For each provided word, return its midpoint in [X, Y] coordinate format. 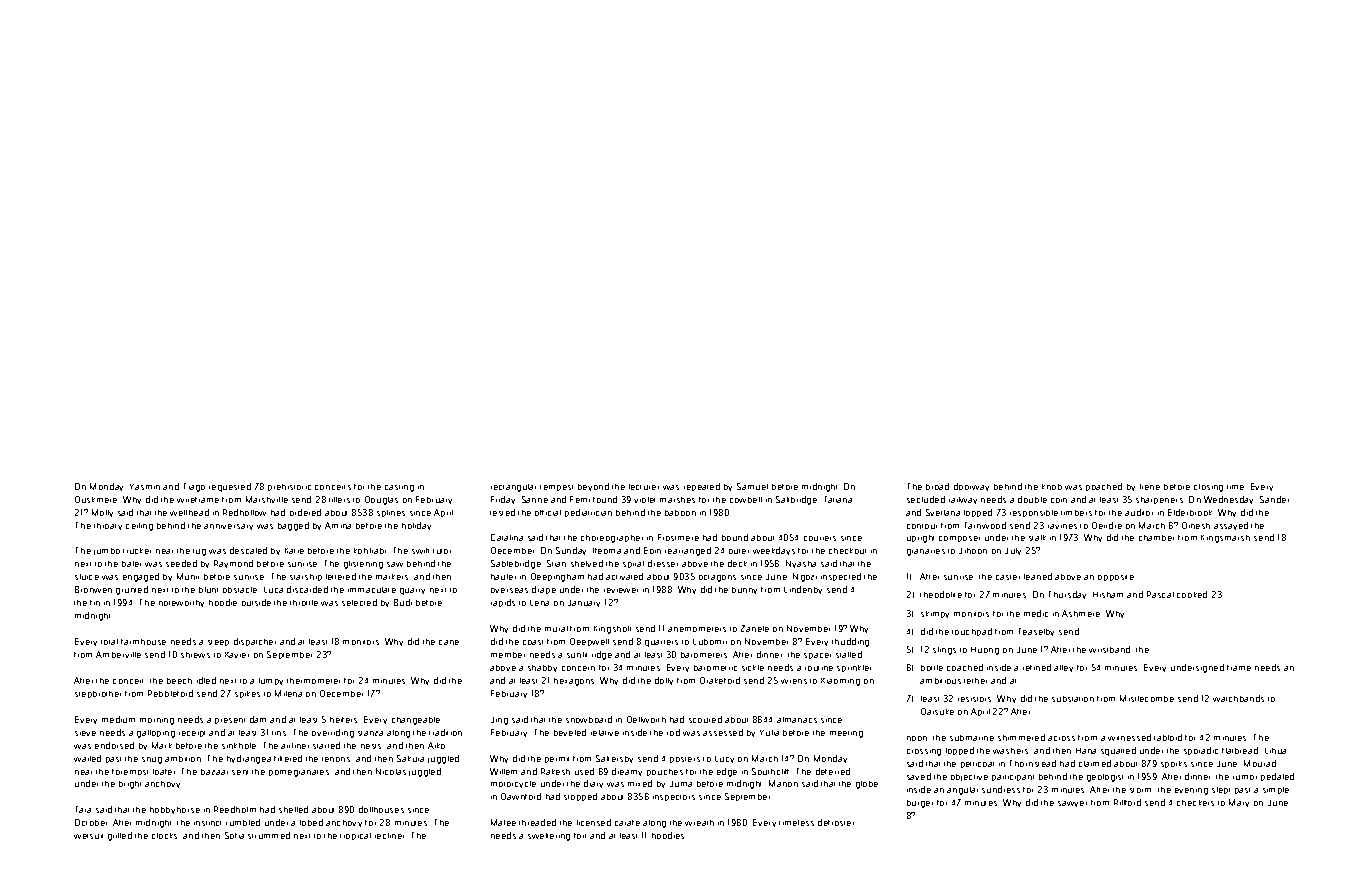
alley [1063, 668]
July [1013, 551]
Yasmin [145, 487]
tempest [556, 488]
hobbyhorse [175, 810]
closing [1208, 488]
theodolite [941, 594]
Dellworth [646, 719]
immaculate [372, 590]
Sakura [410, 758]
